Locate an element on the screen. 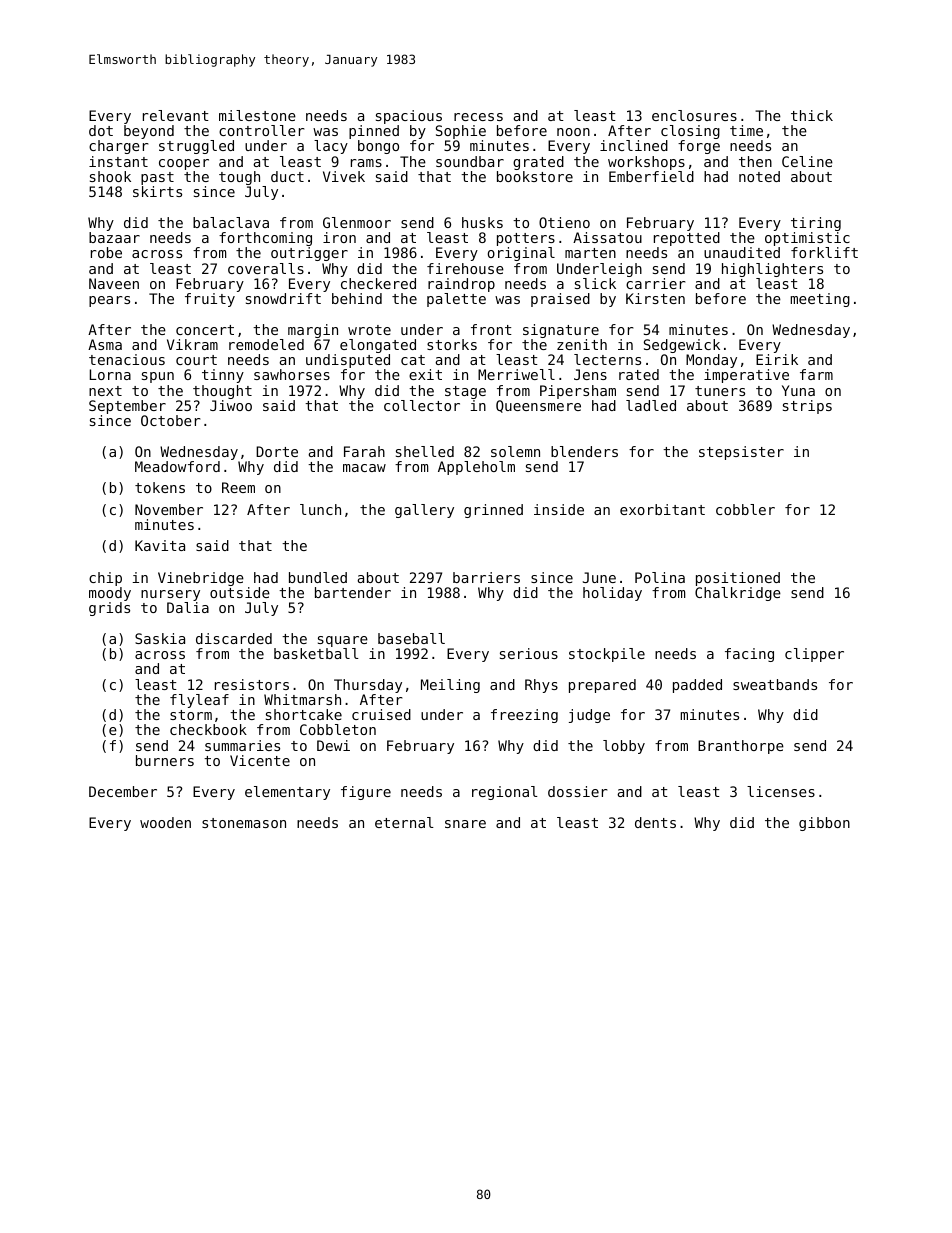  forthcoming is located at coordinates (265, 239).
